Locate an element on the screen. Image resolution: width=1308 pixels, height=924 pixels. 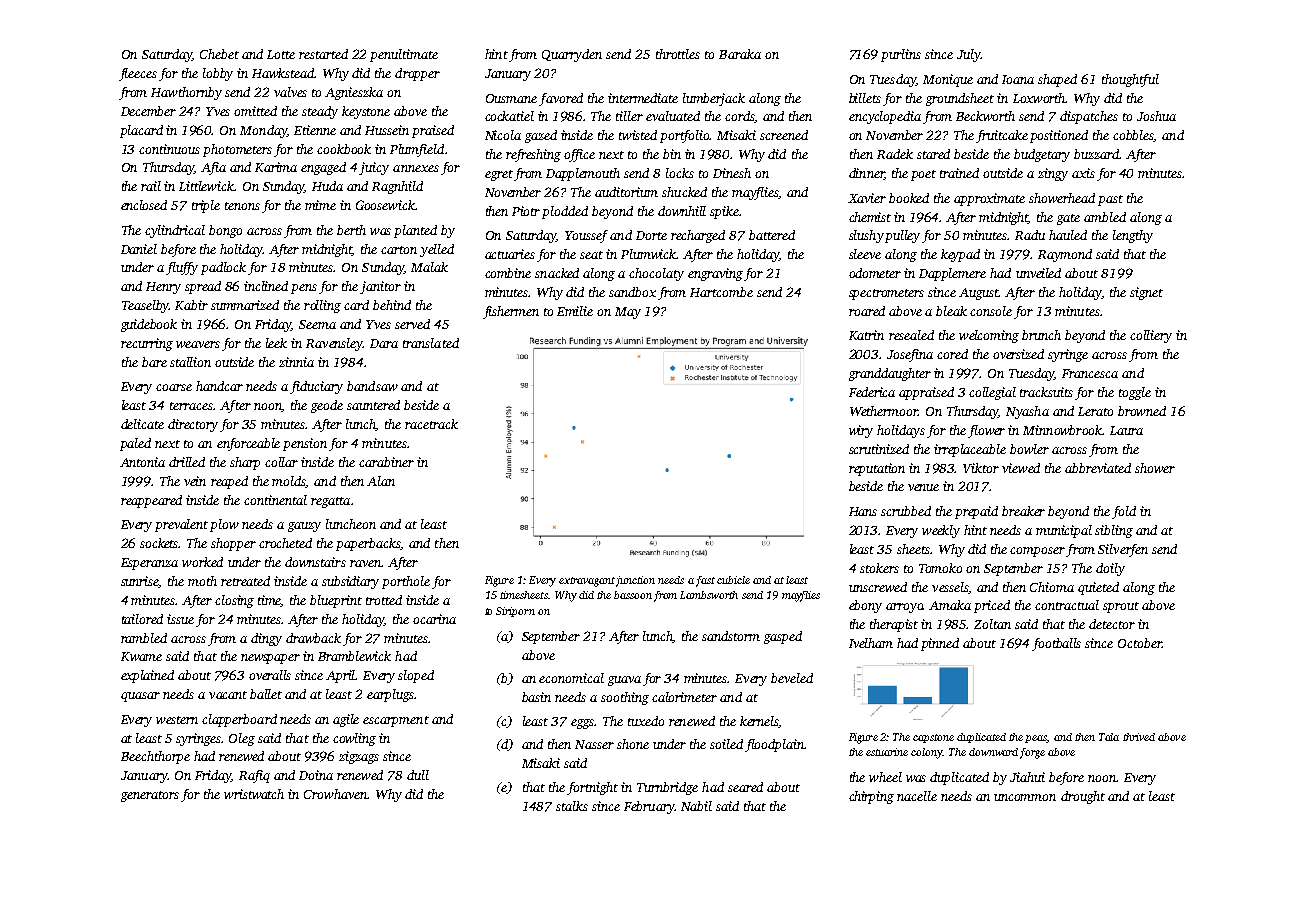
buzzard is located at coordinates (1096, 154).
